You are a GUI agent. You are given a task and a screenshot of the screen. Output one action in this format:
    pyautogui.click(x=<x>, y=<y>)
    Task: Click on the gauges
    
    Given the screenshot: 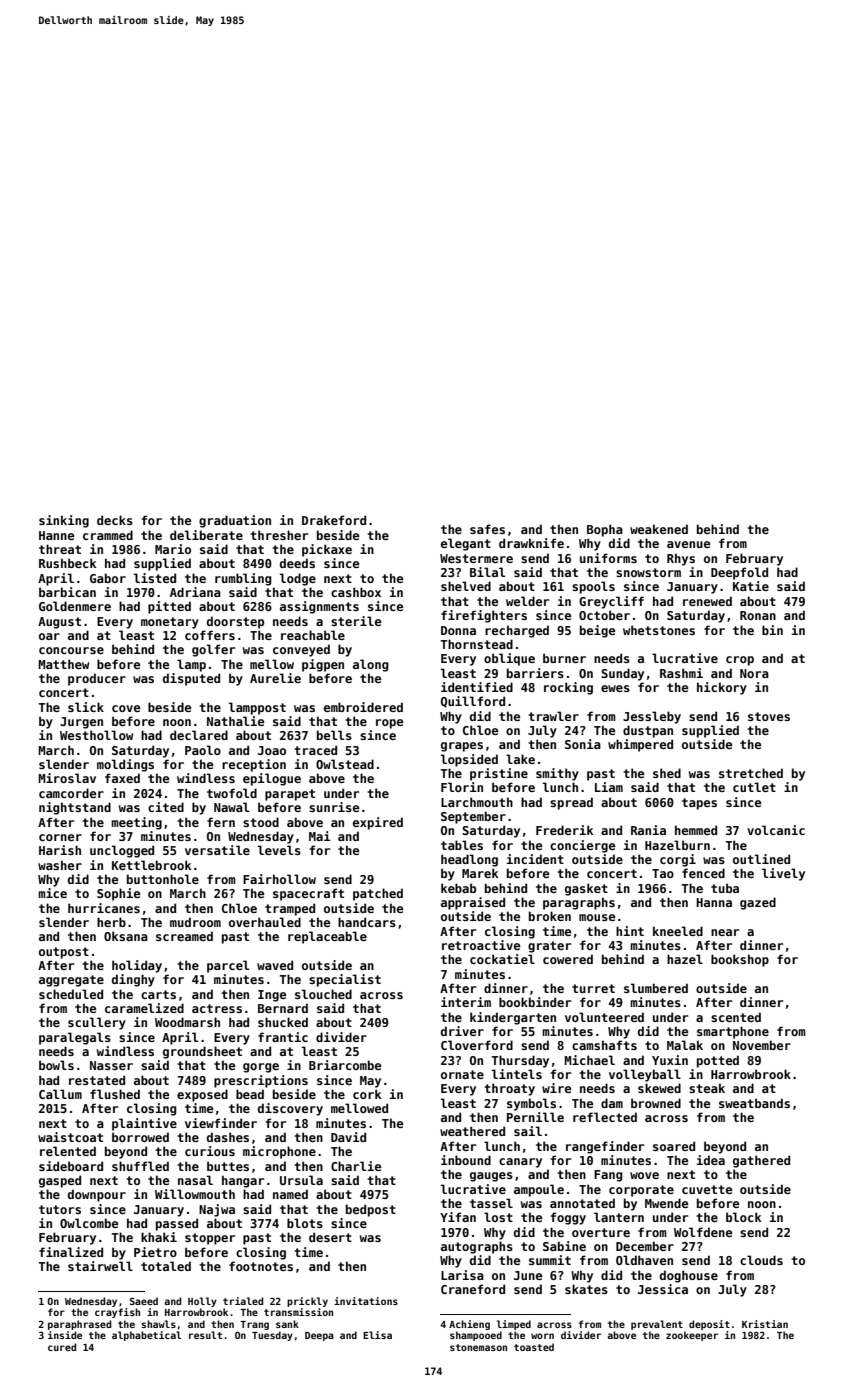 What is the action you would take?
    pyautogui.click(x=491, y=1177)
